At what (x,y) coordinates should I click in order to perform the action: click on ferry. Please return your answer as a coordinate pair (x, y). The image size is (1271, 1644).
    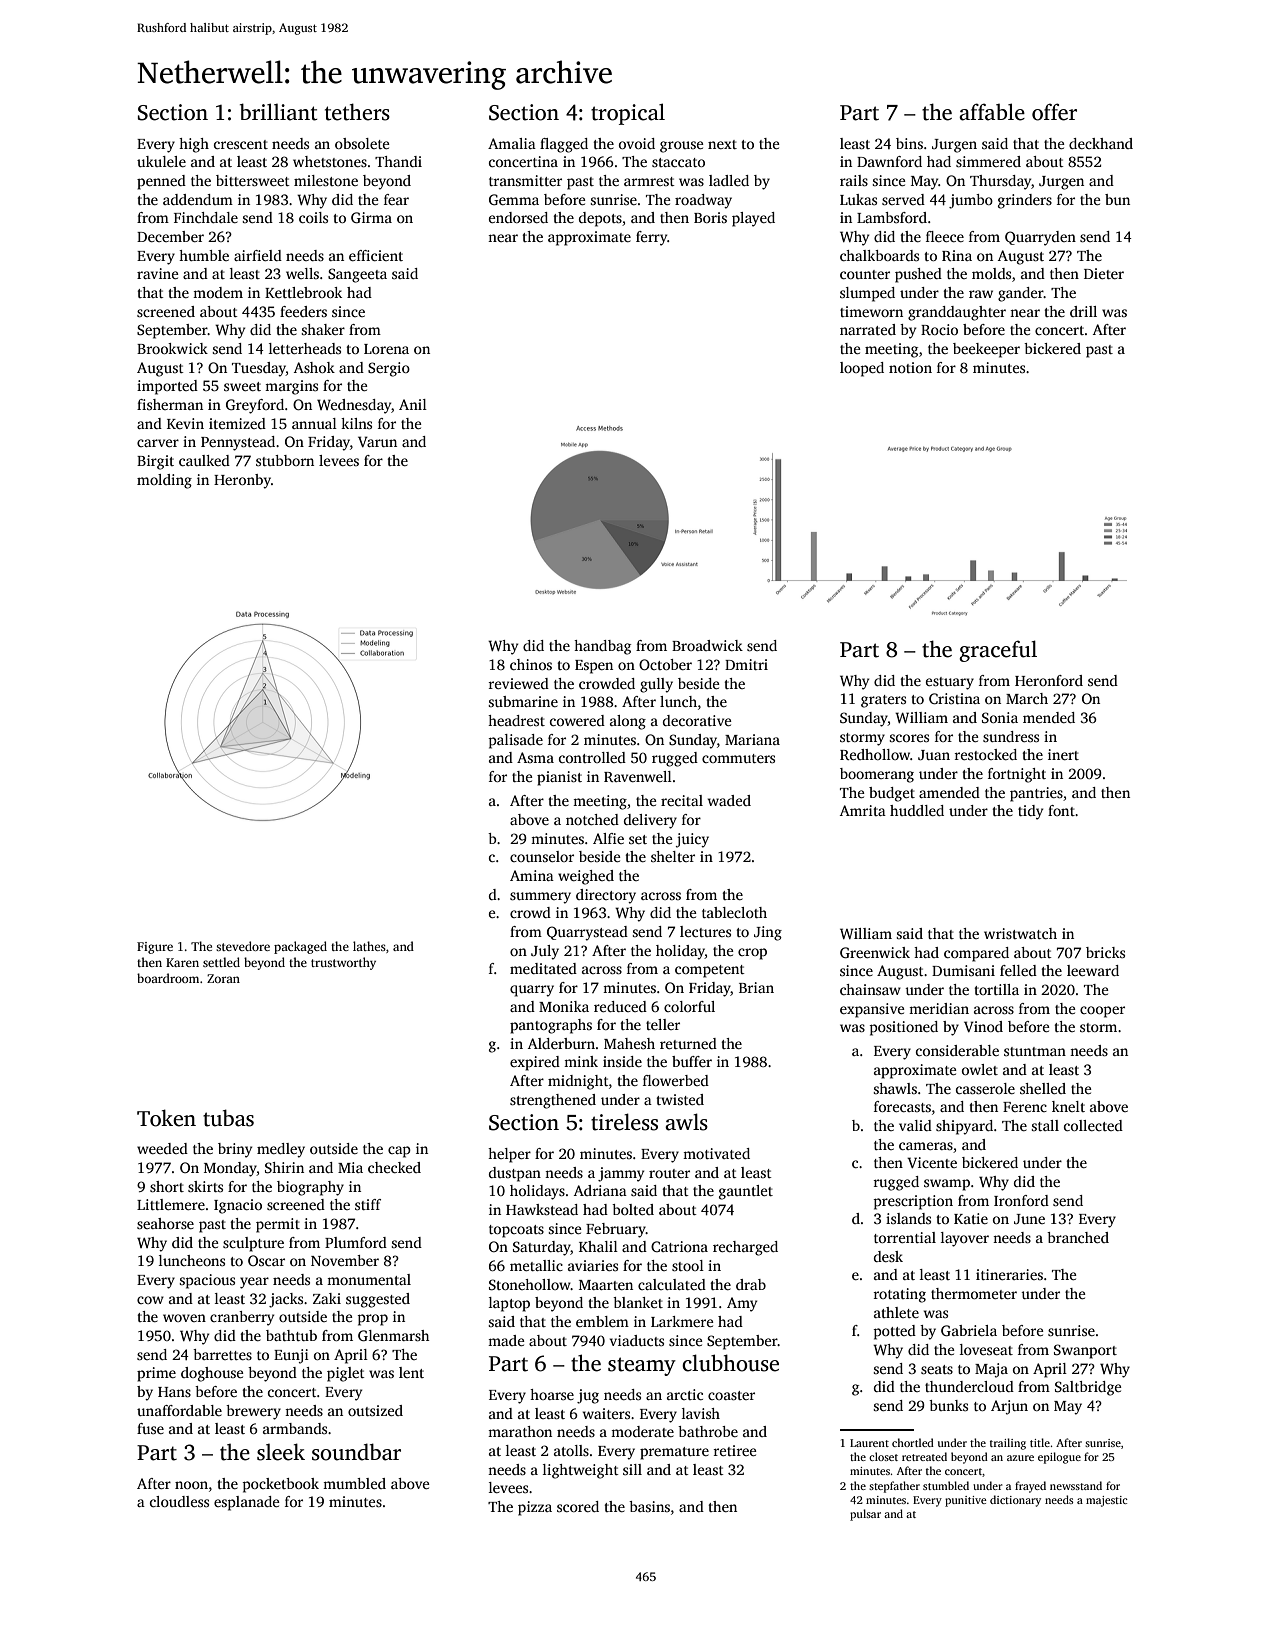
    Looking at the image, I should click on (652, 238).
